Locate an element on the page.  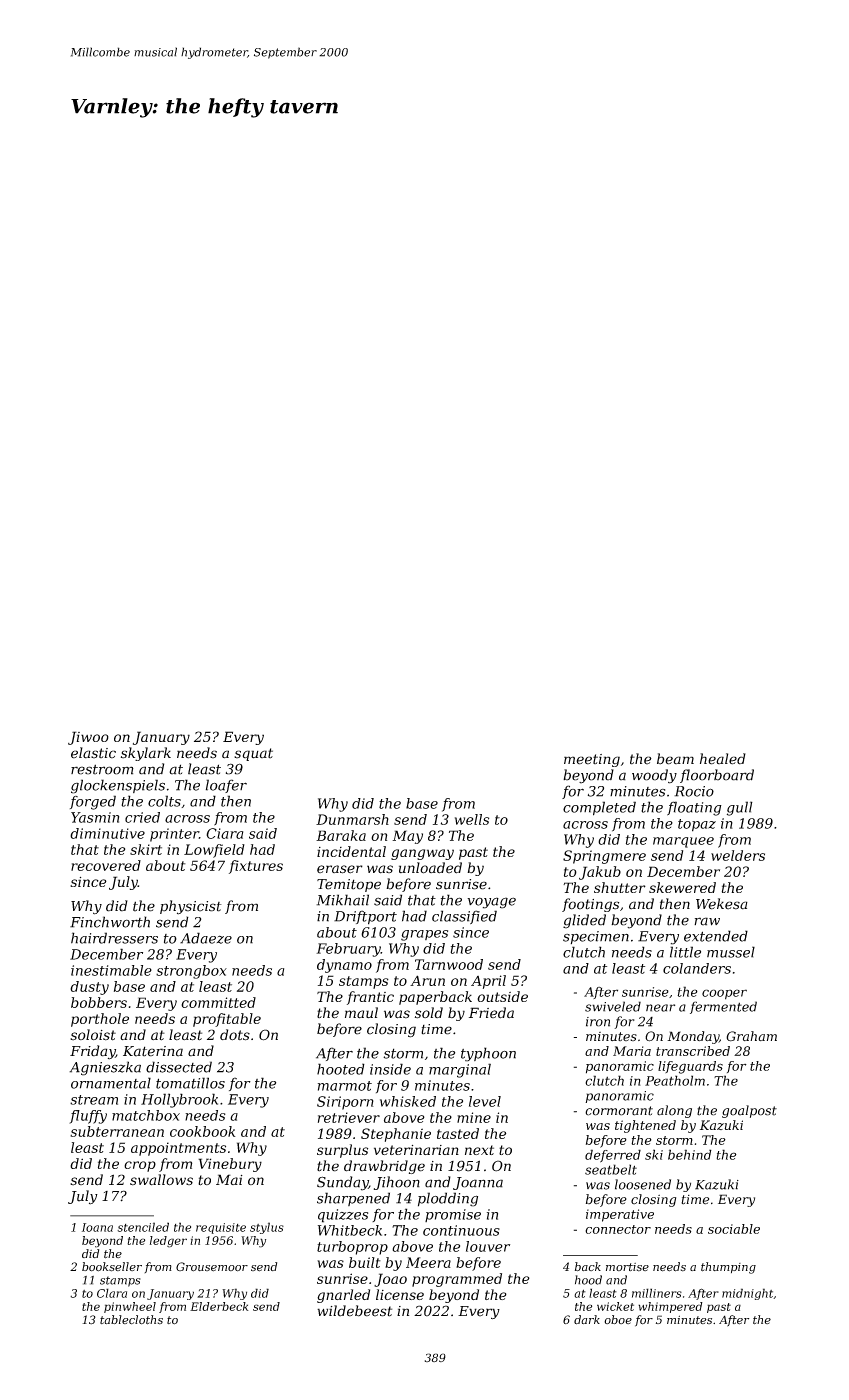
crop is located at coordinates (140, 1166).
